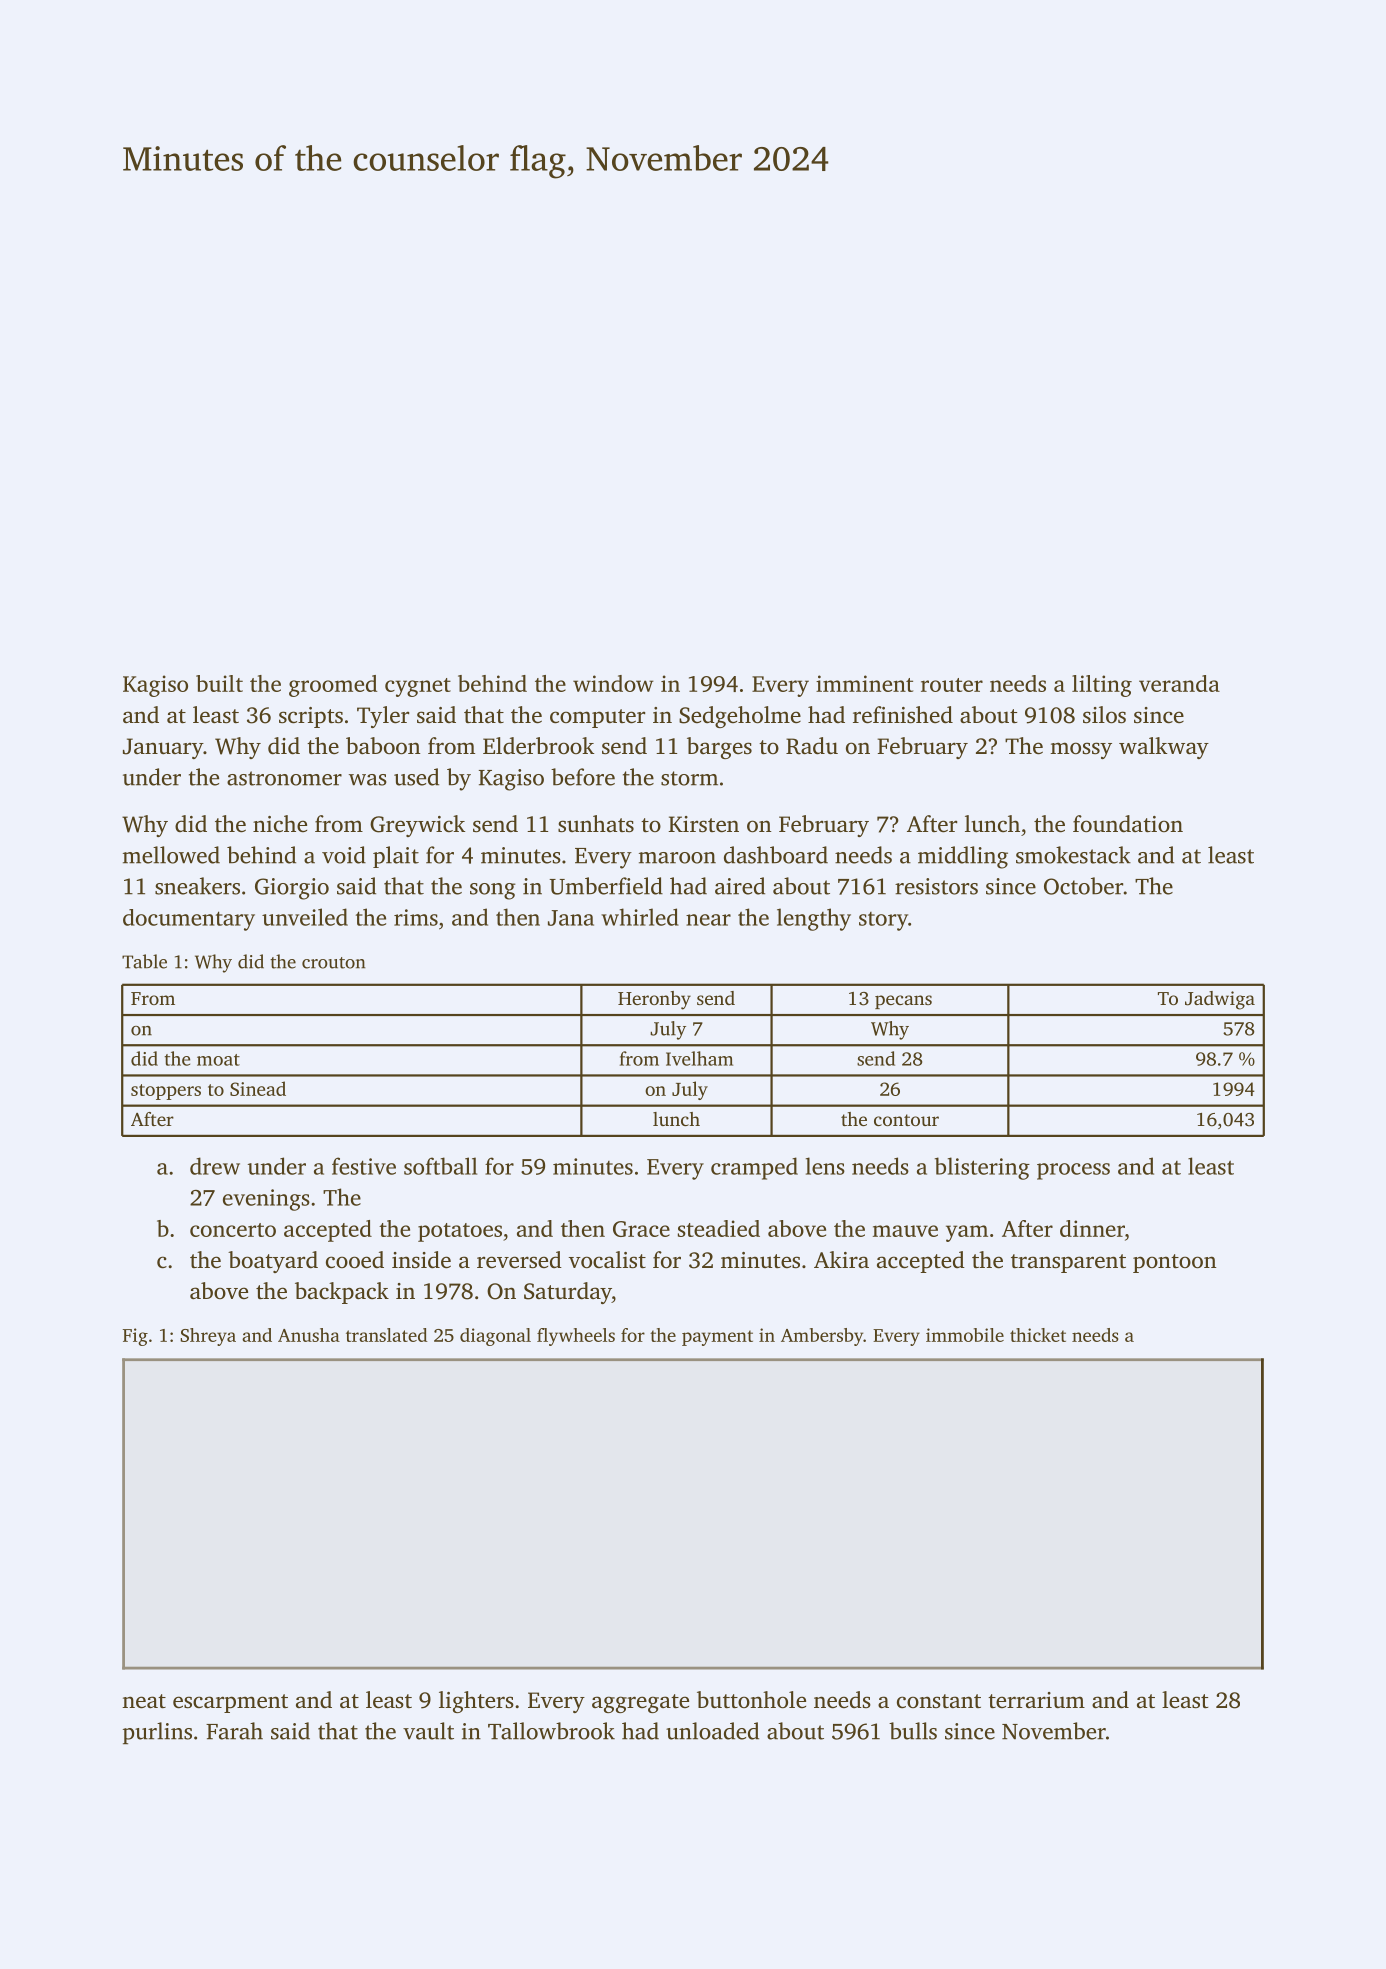  I want to click on window, so click(613, 683).
